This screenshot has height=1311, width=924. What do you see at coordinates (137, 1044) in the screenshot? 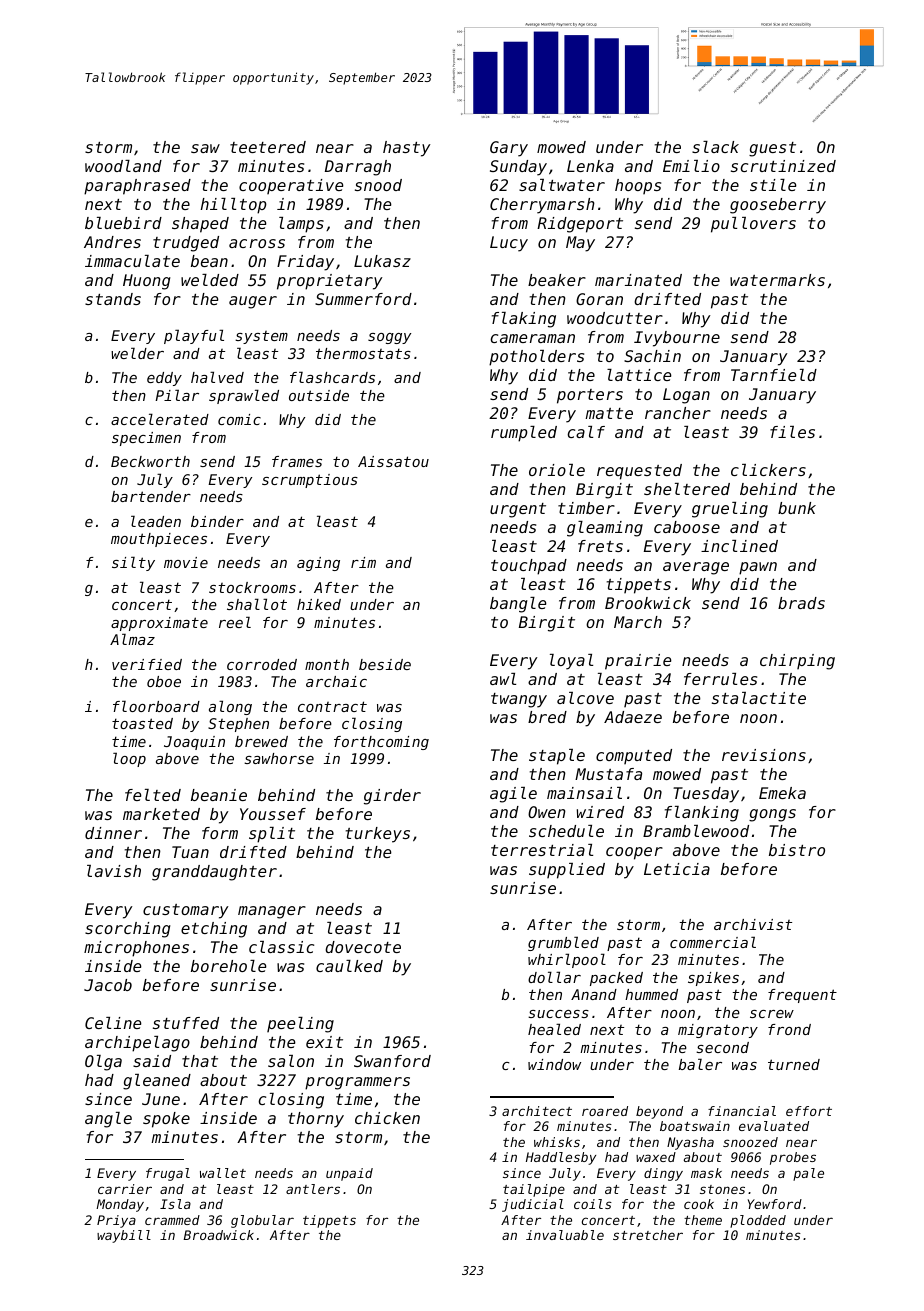
I see `archipelago` at bounding box center [137, 1044].
